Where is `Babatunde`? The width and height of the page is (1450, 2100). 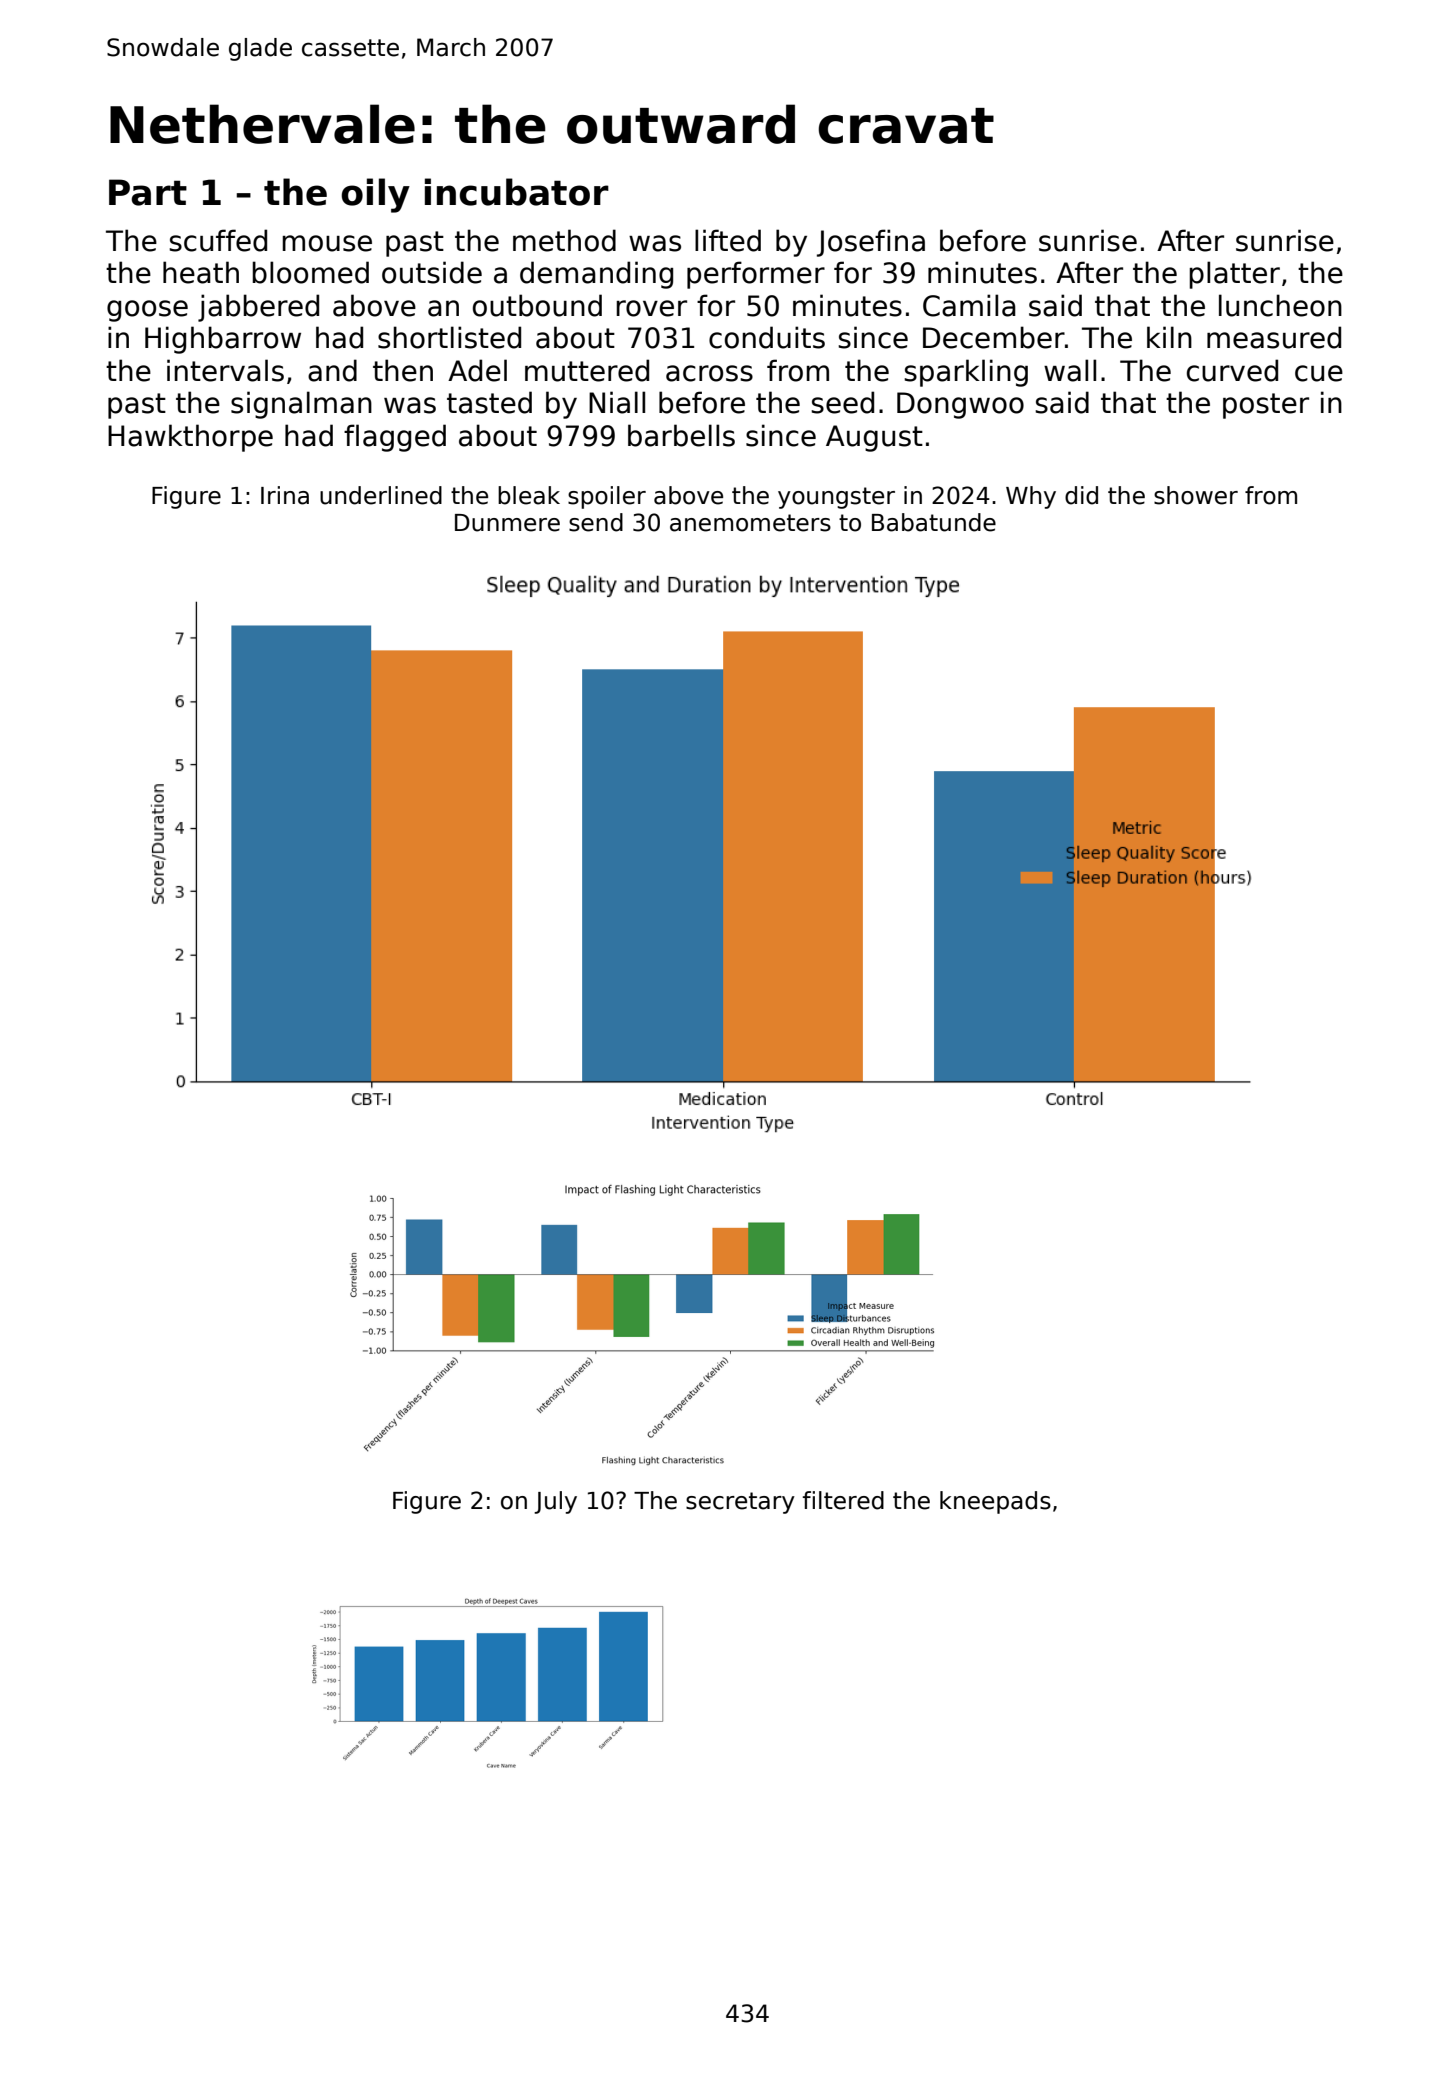 Babatunde is located at coordinates (934, 522).
